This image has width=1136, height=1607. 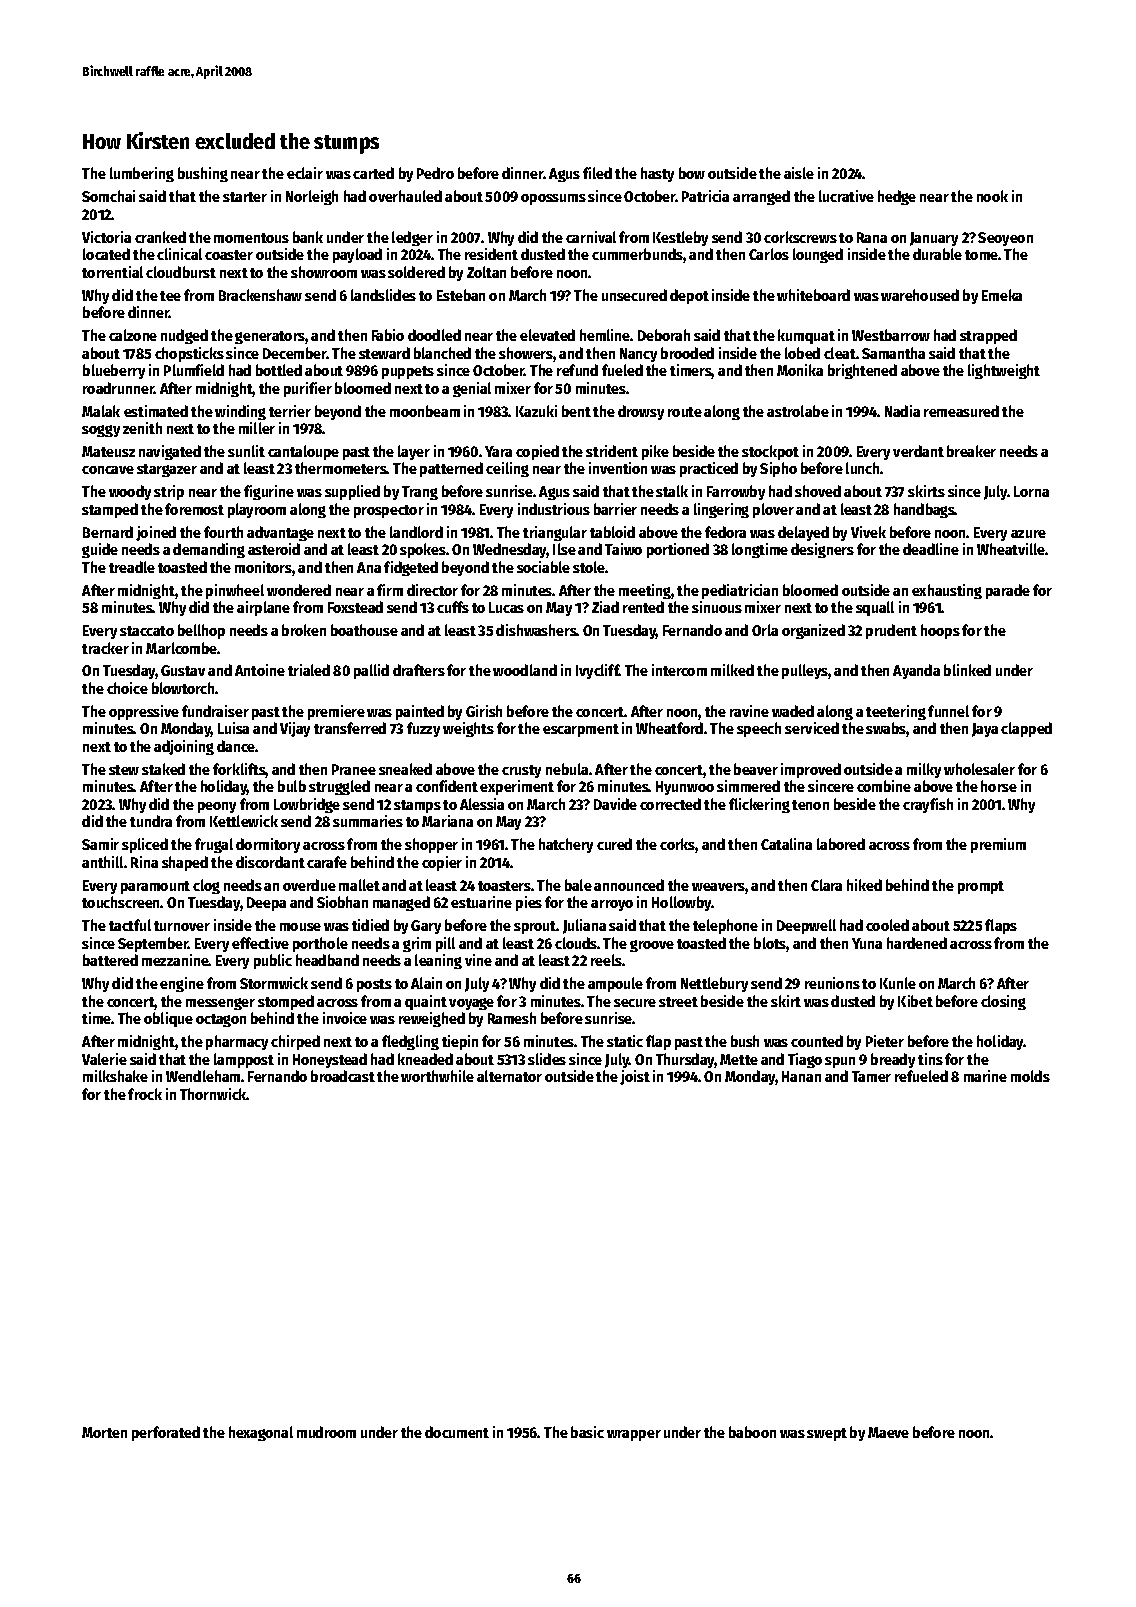 What do you see at coordinates (509, 1076) in the image?
I see `alternator` at bounding box center [509, 1076].
